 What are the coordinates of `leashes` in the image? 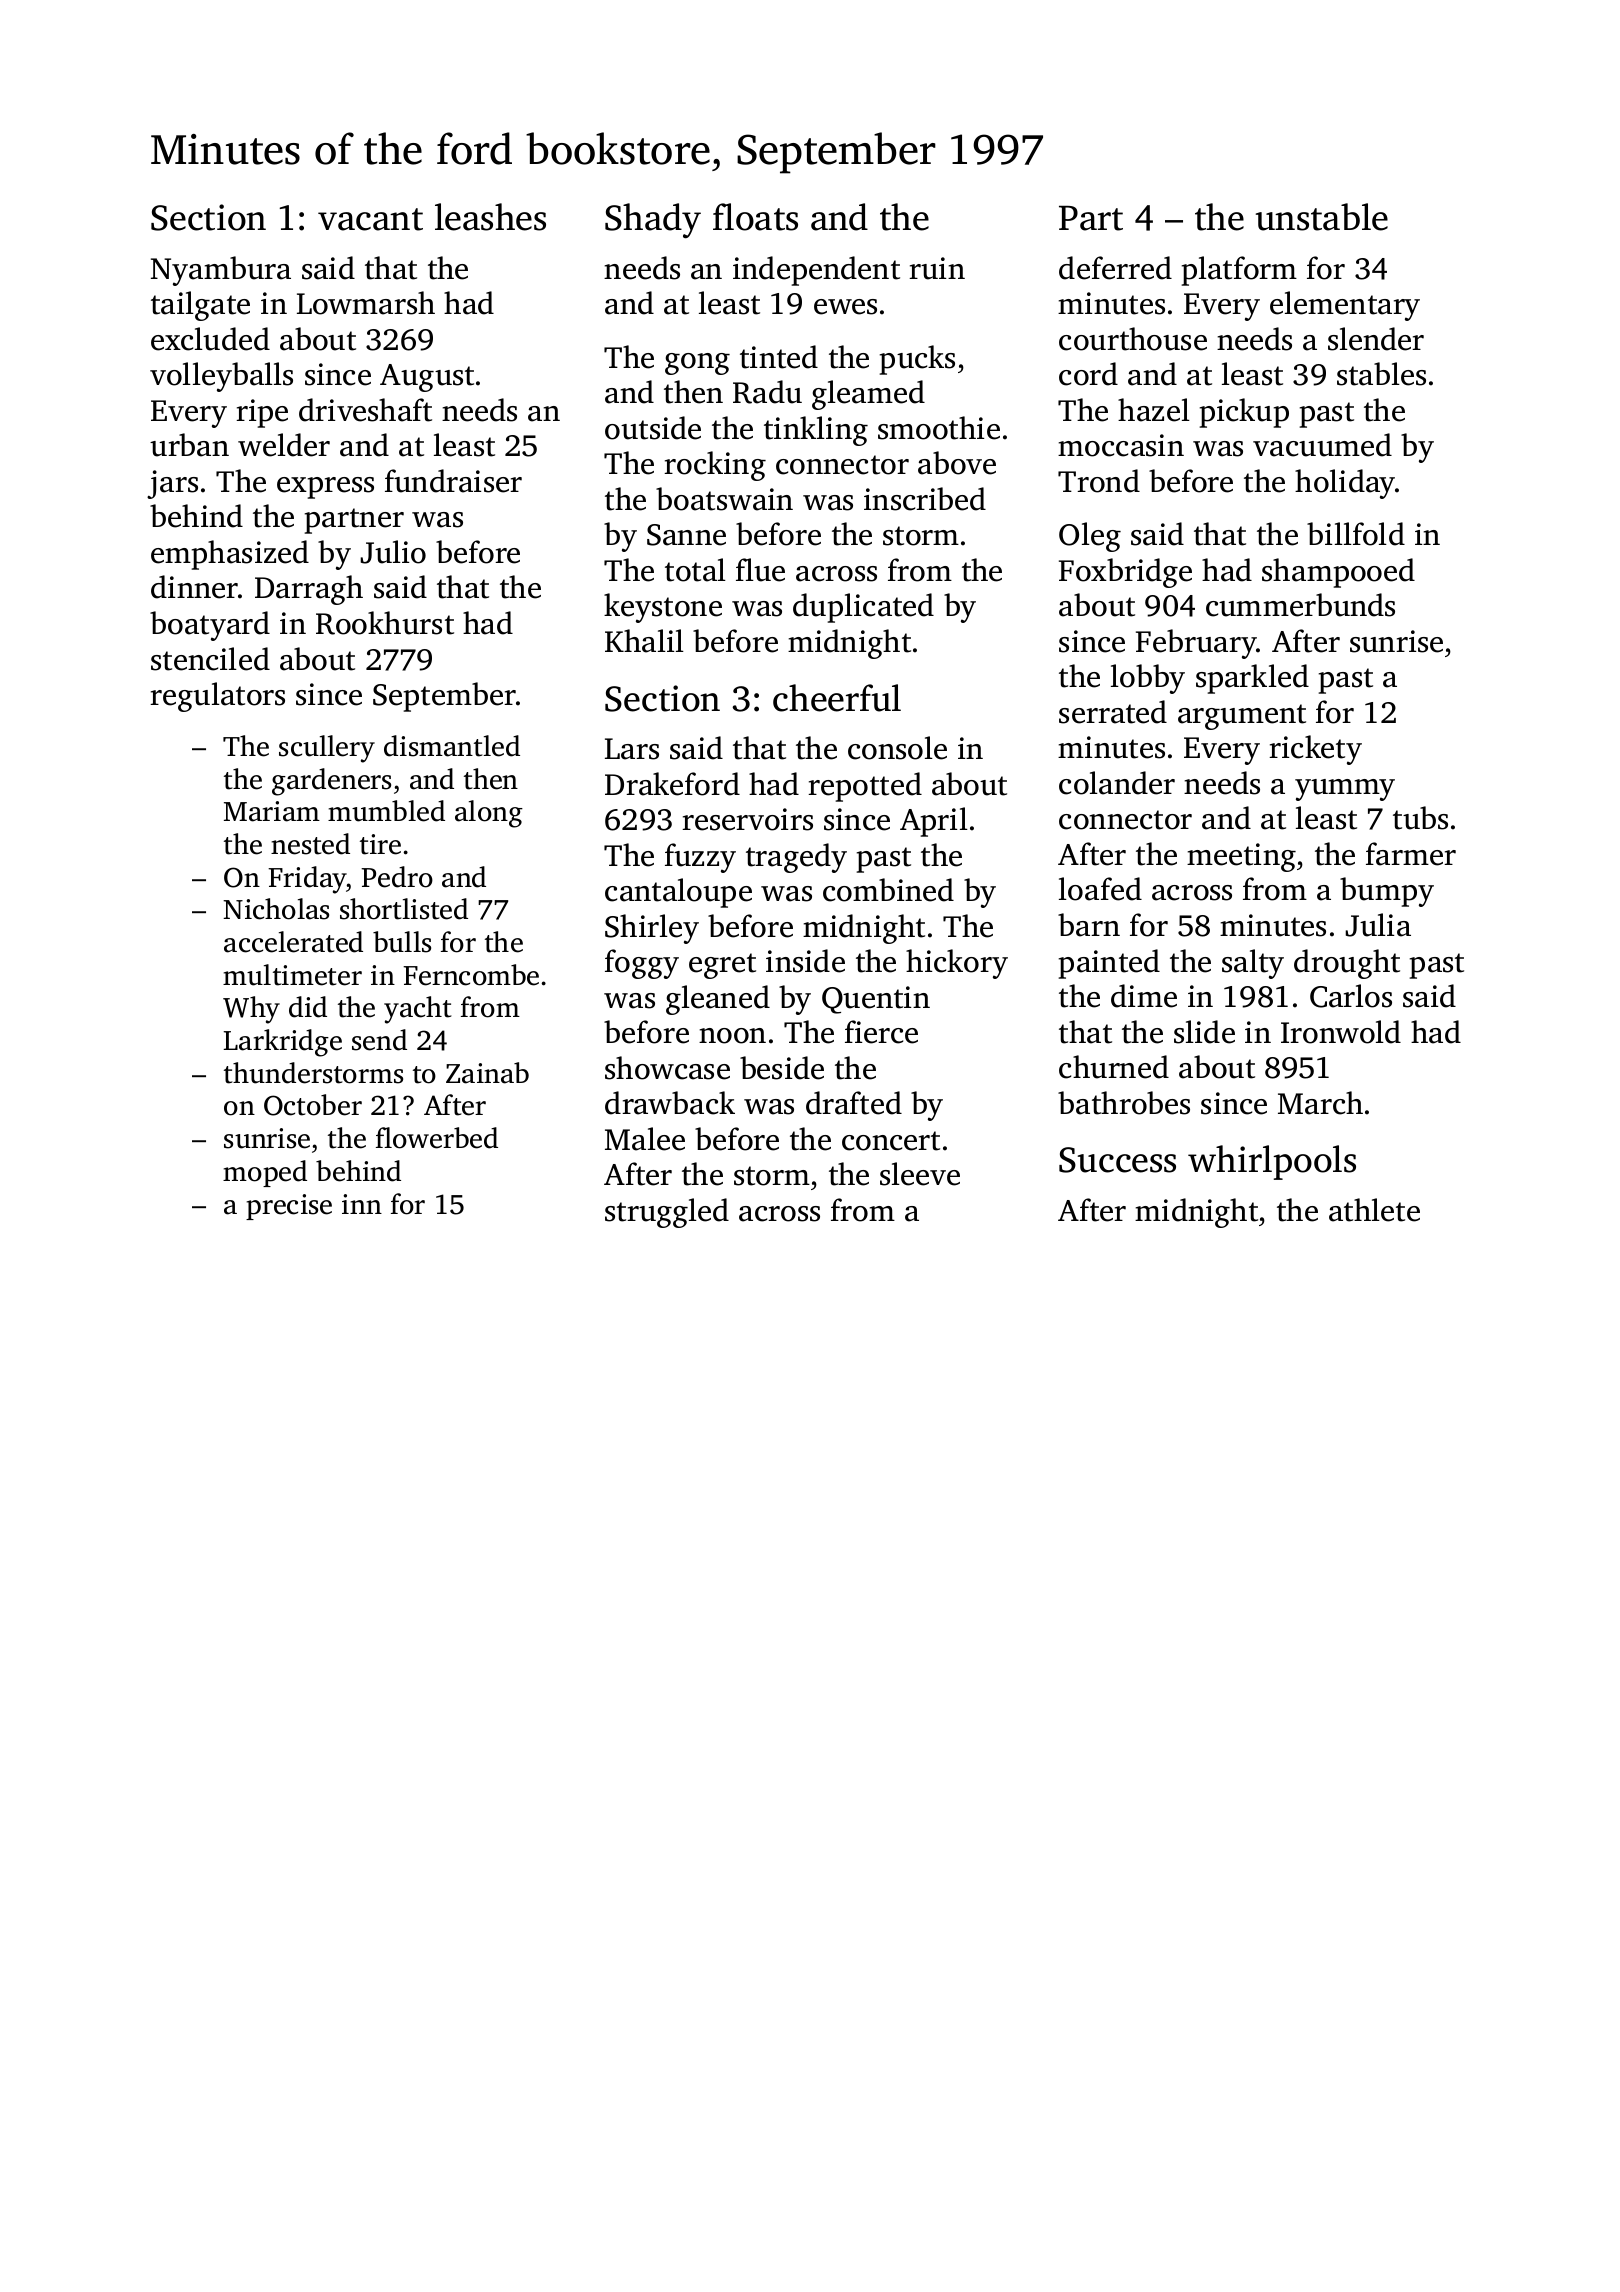 It's located at (490, 217).
